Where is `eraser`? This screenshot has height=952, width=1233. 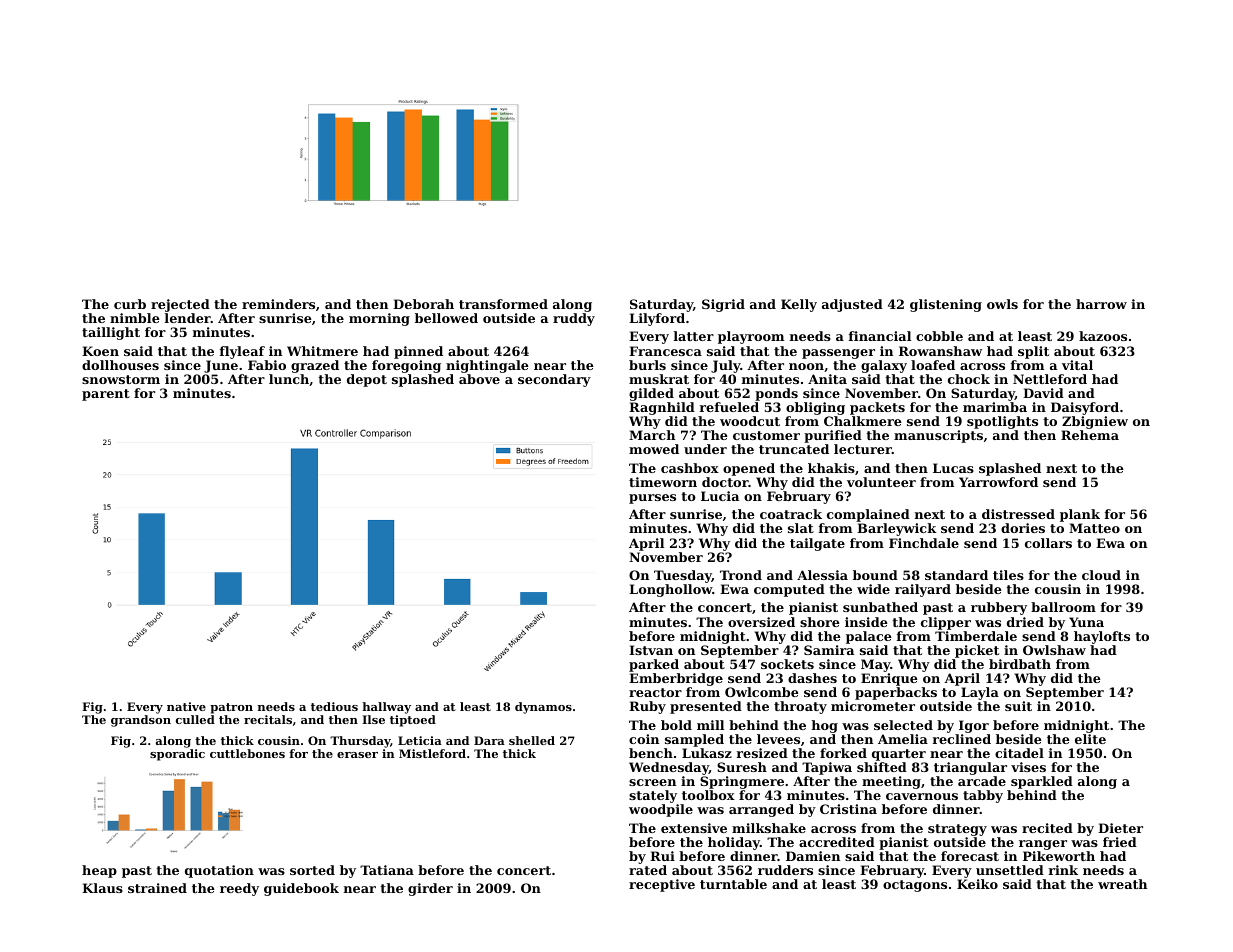 eraser is located at coordinates (357, 755).
